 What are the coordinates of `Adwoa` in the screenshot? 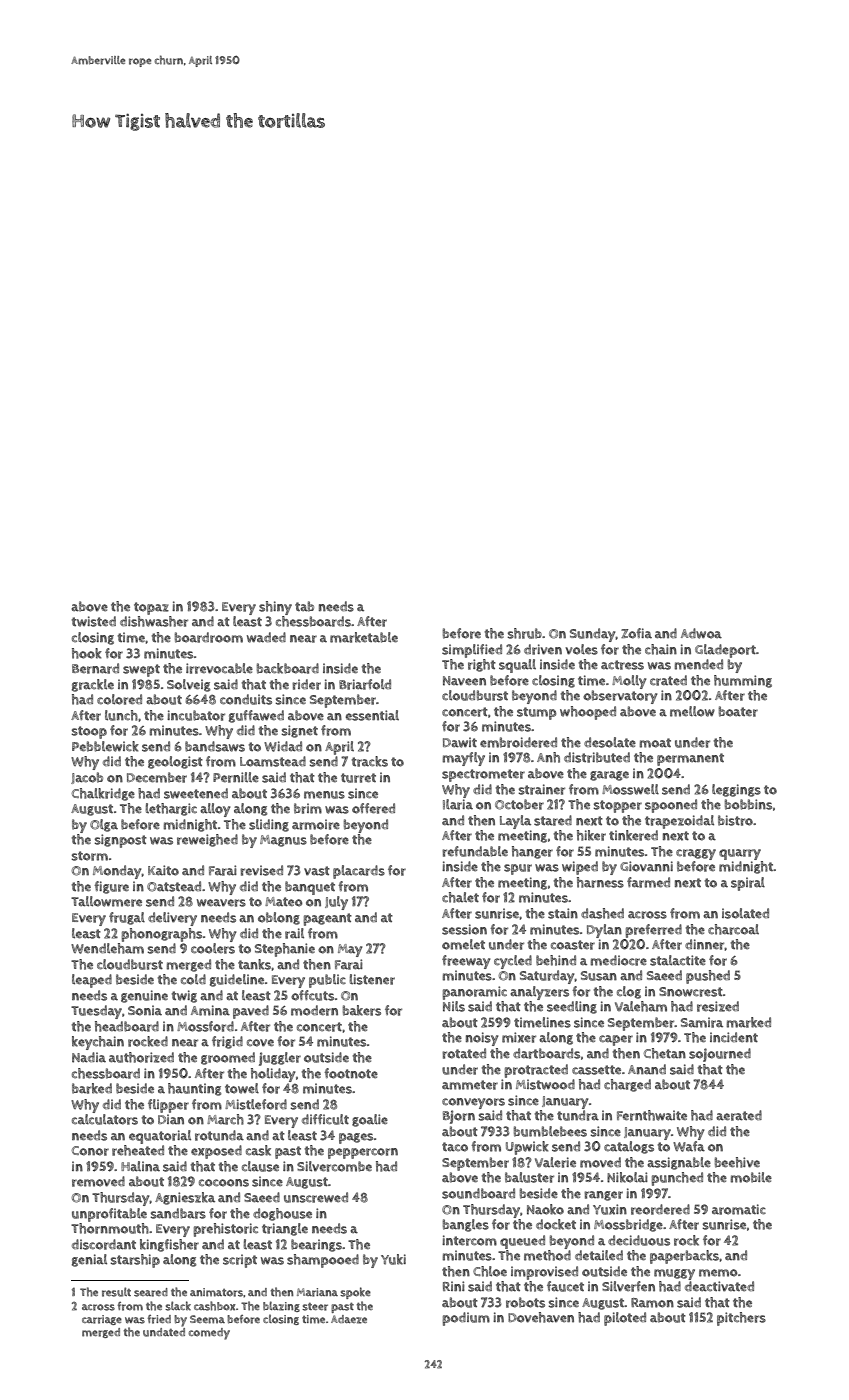 It's located at (701, 633).
